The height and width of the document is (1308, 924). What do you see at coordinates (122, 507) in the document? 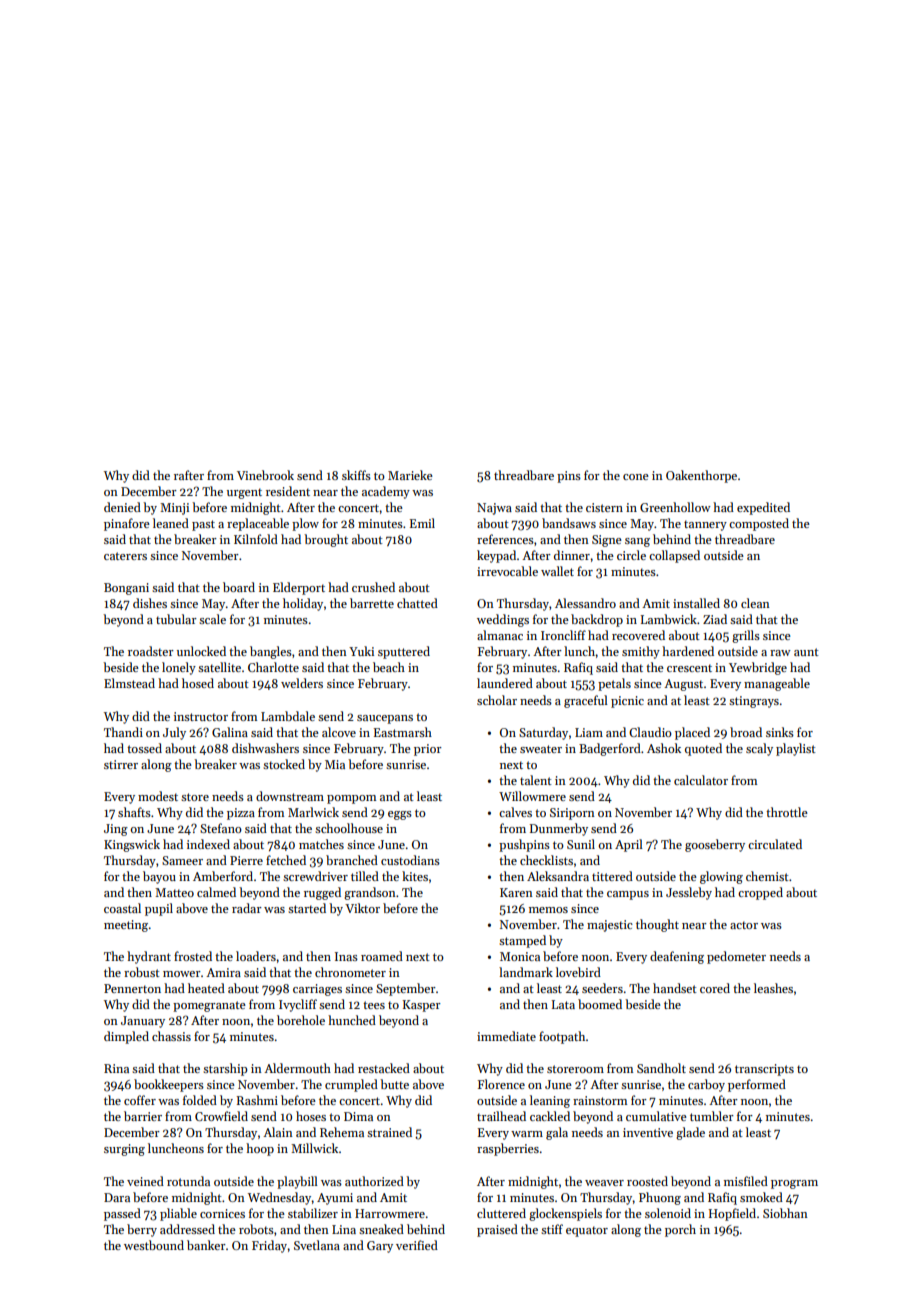
I see `denied` at bounding box center [122, 507].
